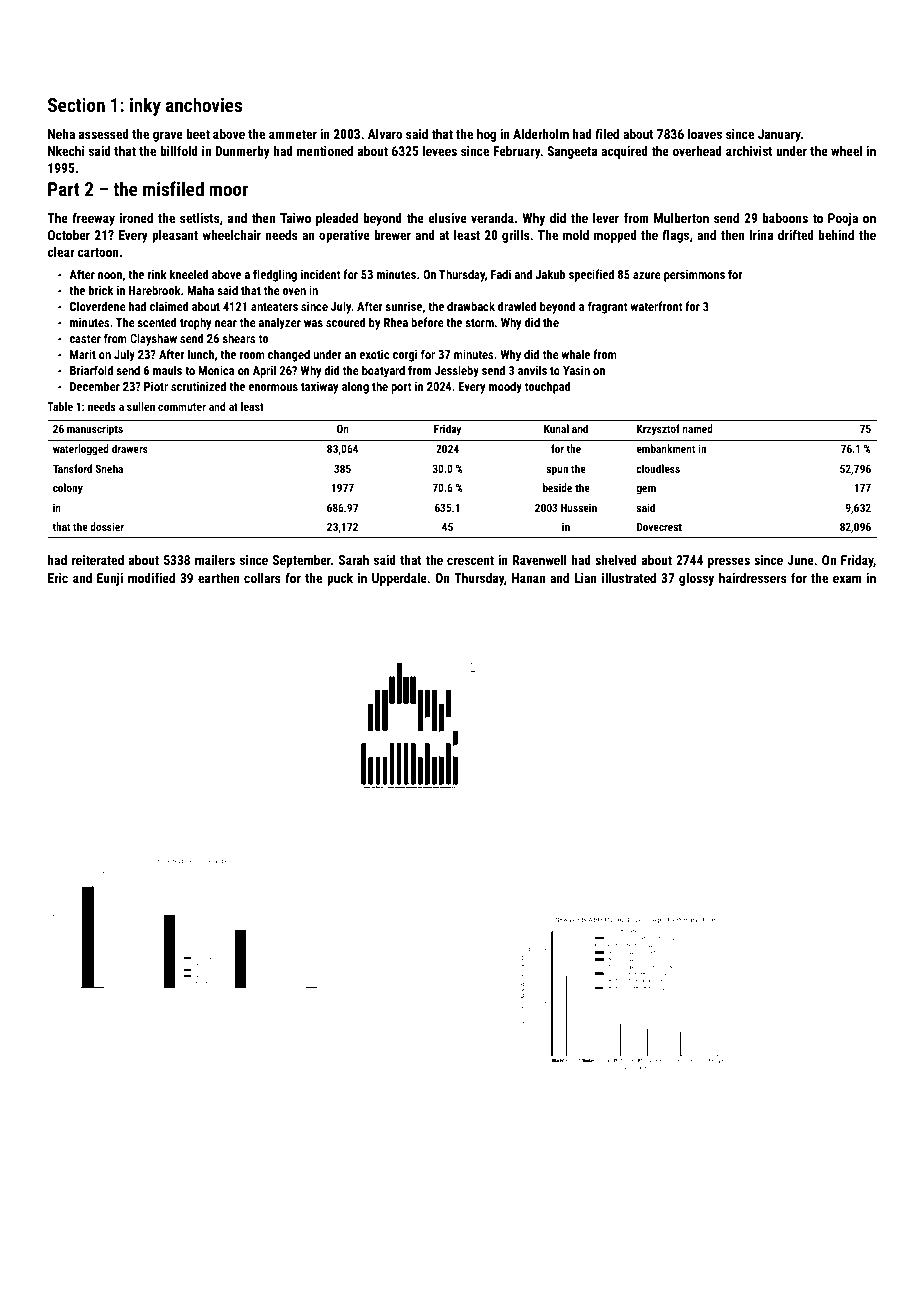  Describe the element at coordinates (110, 579) in the screenshot. I see `Eunji` at that location.
